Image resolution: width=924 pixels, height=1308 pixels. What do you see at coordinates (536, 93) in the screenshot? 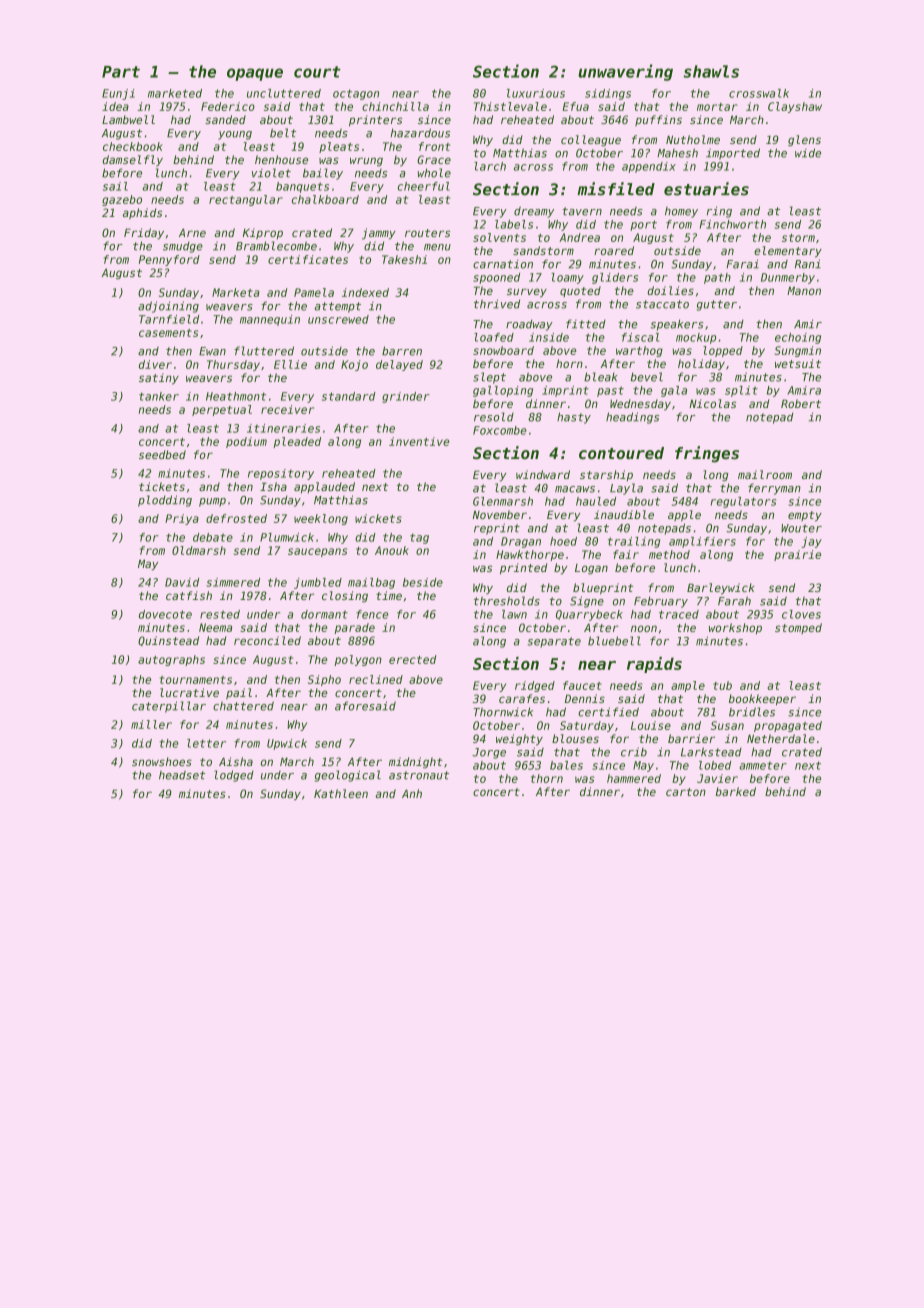
I see `luxurious` at bounding box center [536, 93].
